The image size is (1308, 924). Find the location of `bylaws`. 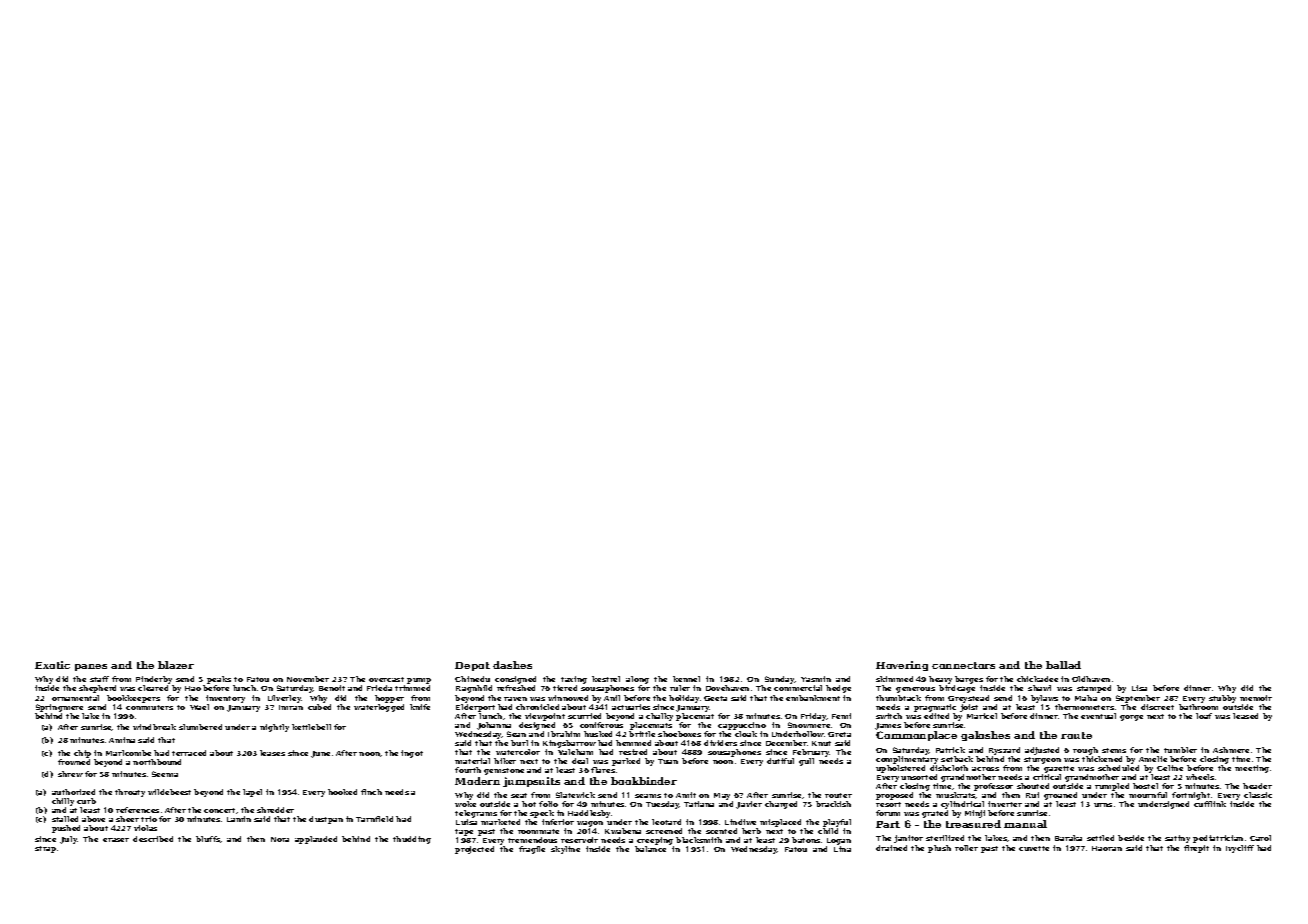

bylaws is located at coordinates (1044, 699).
